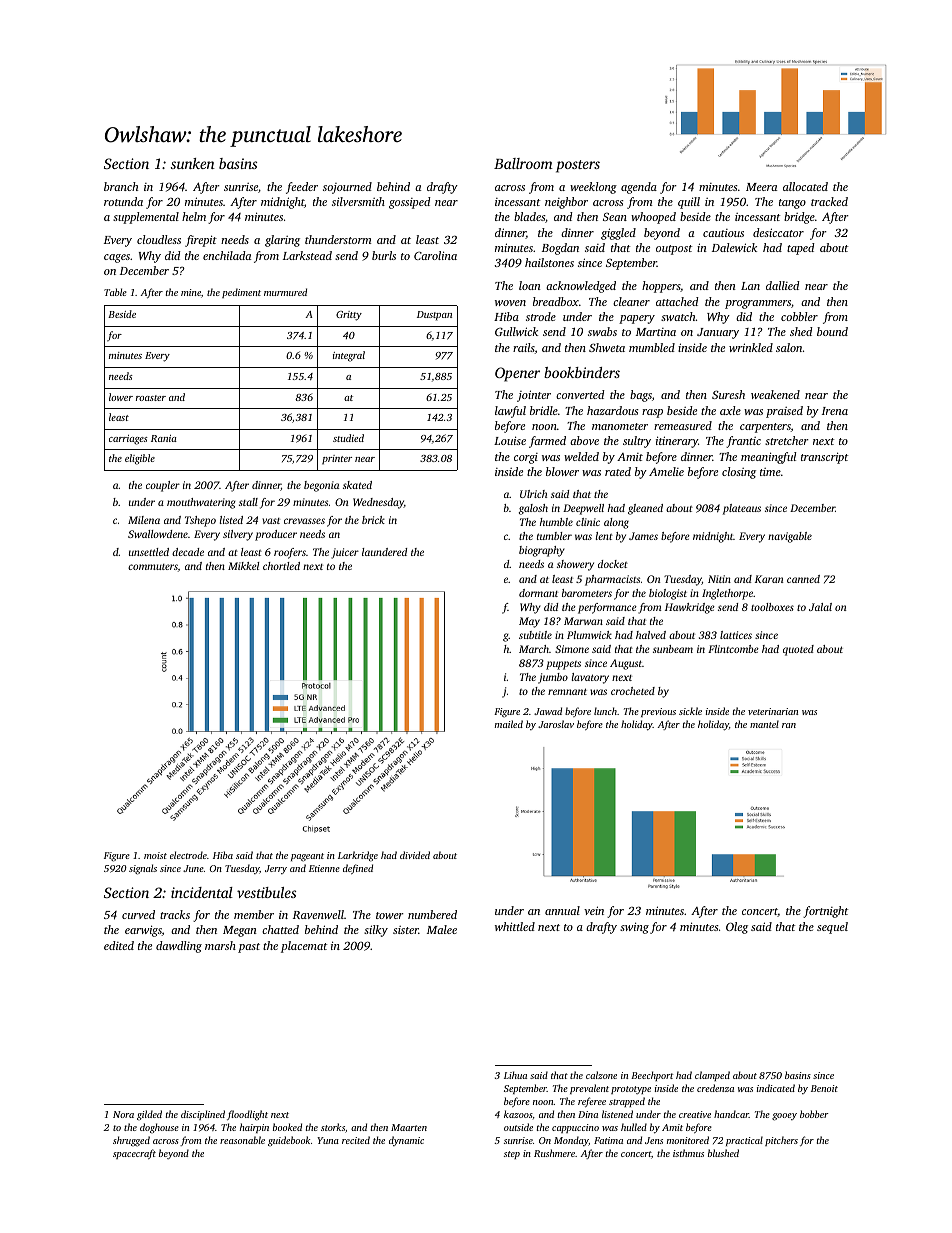  Describe the element at coordinates (134, 1154) in the screenshot. I see `spacecraft` at that location.
